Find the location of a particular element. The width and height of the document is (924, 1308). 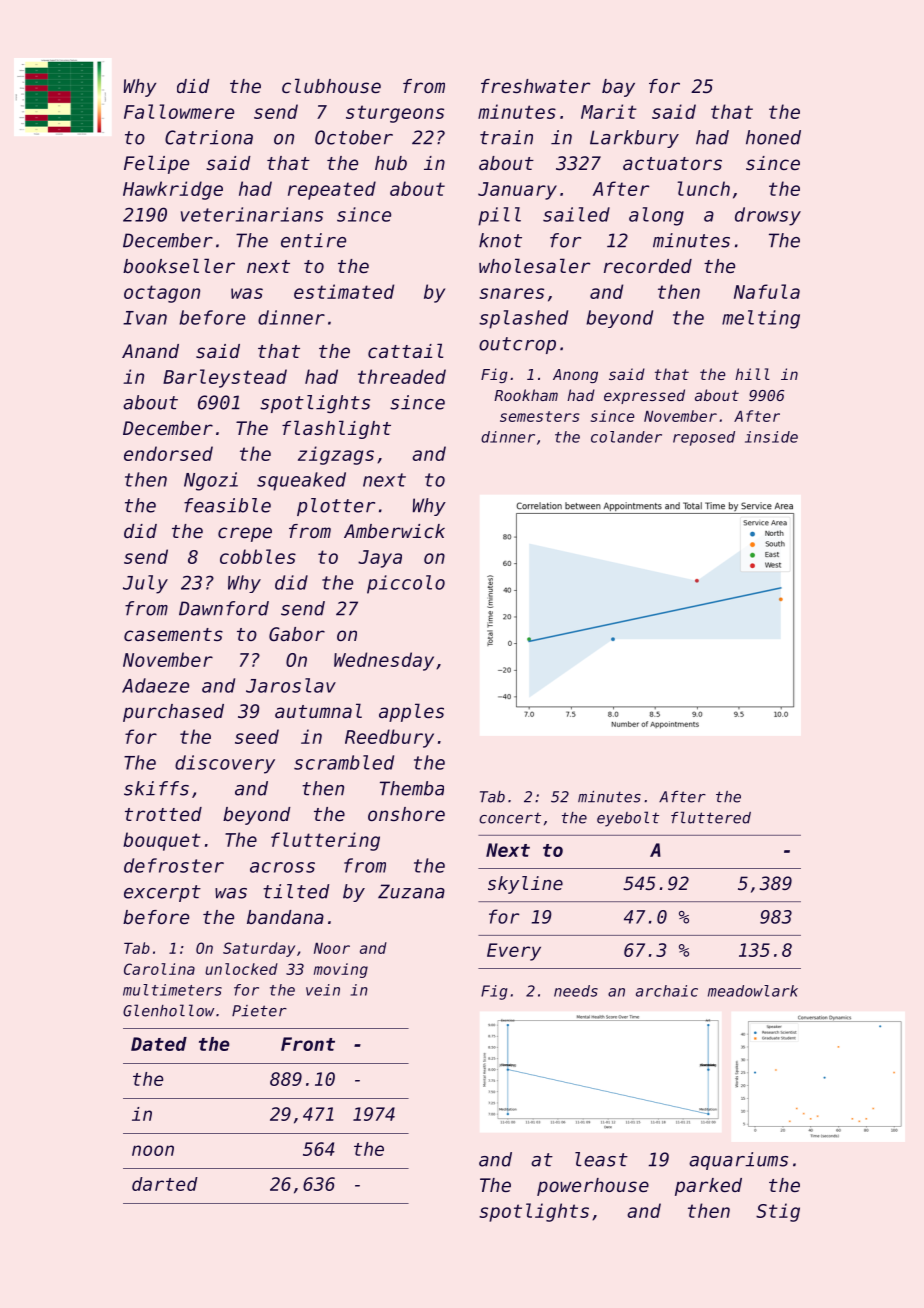

Stig is located at coordinates (778, 1212).
